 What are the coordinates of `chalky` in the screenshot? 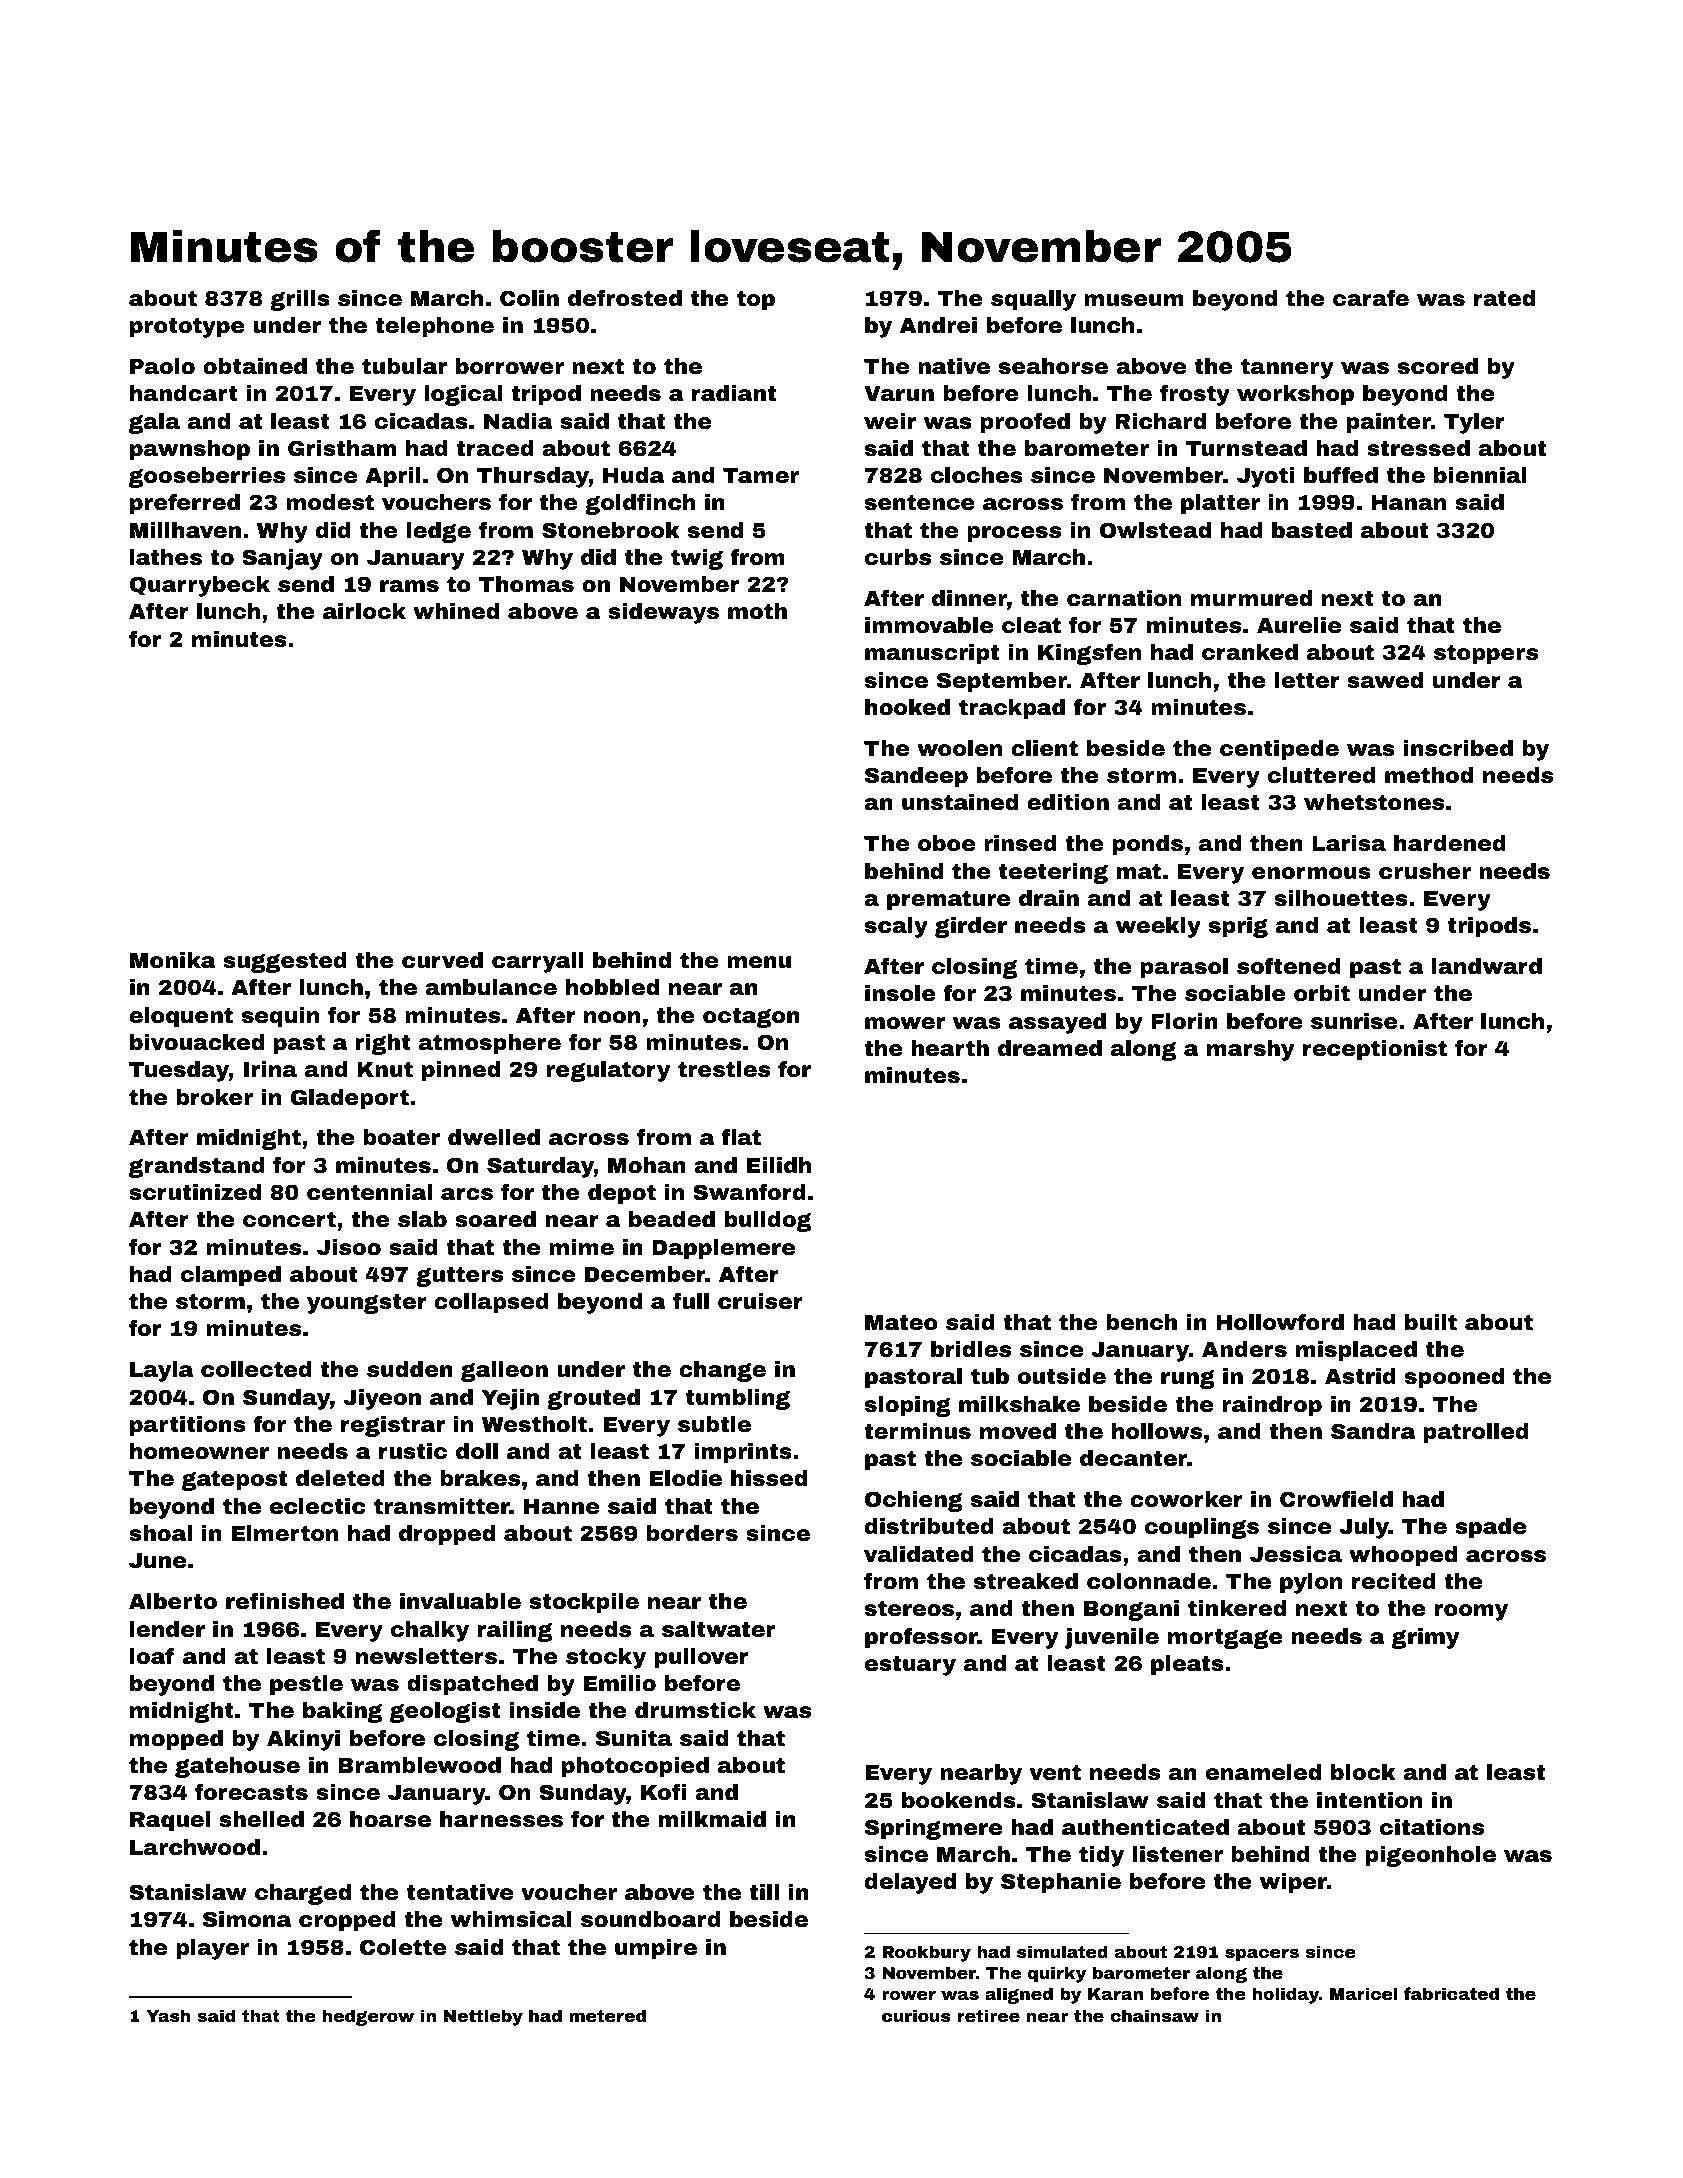 It's located at (430, 1631).
